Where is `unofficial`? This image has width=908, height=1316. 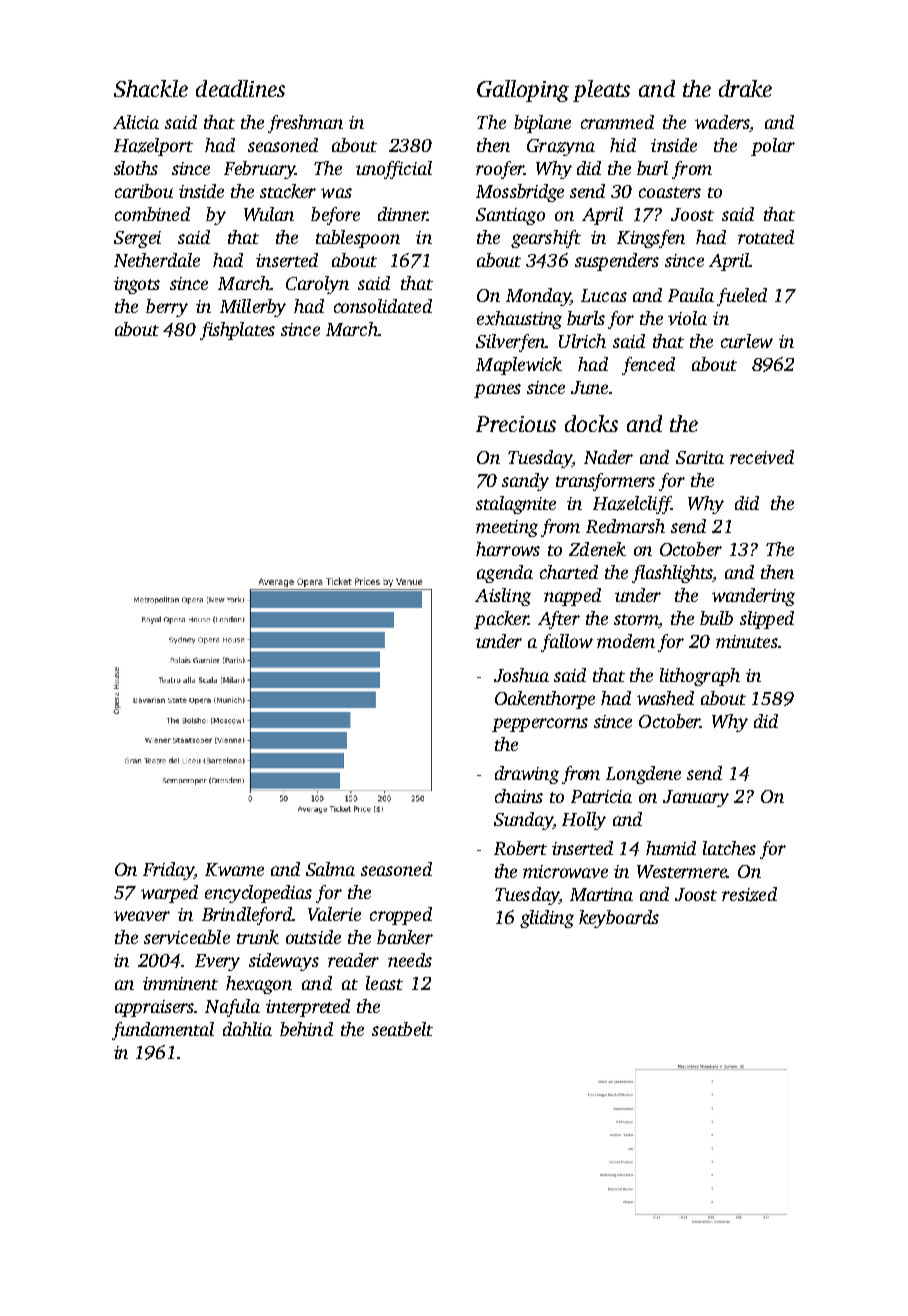 unofficial is located at coordinates (394, 170).
